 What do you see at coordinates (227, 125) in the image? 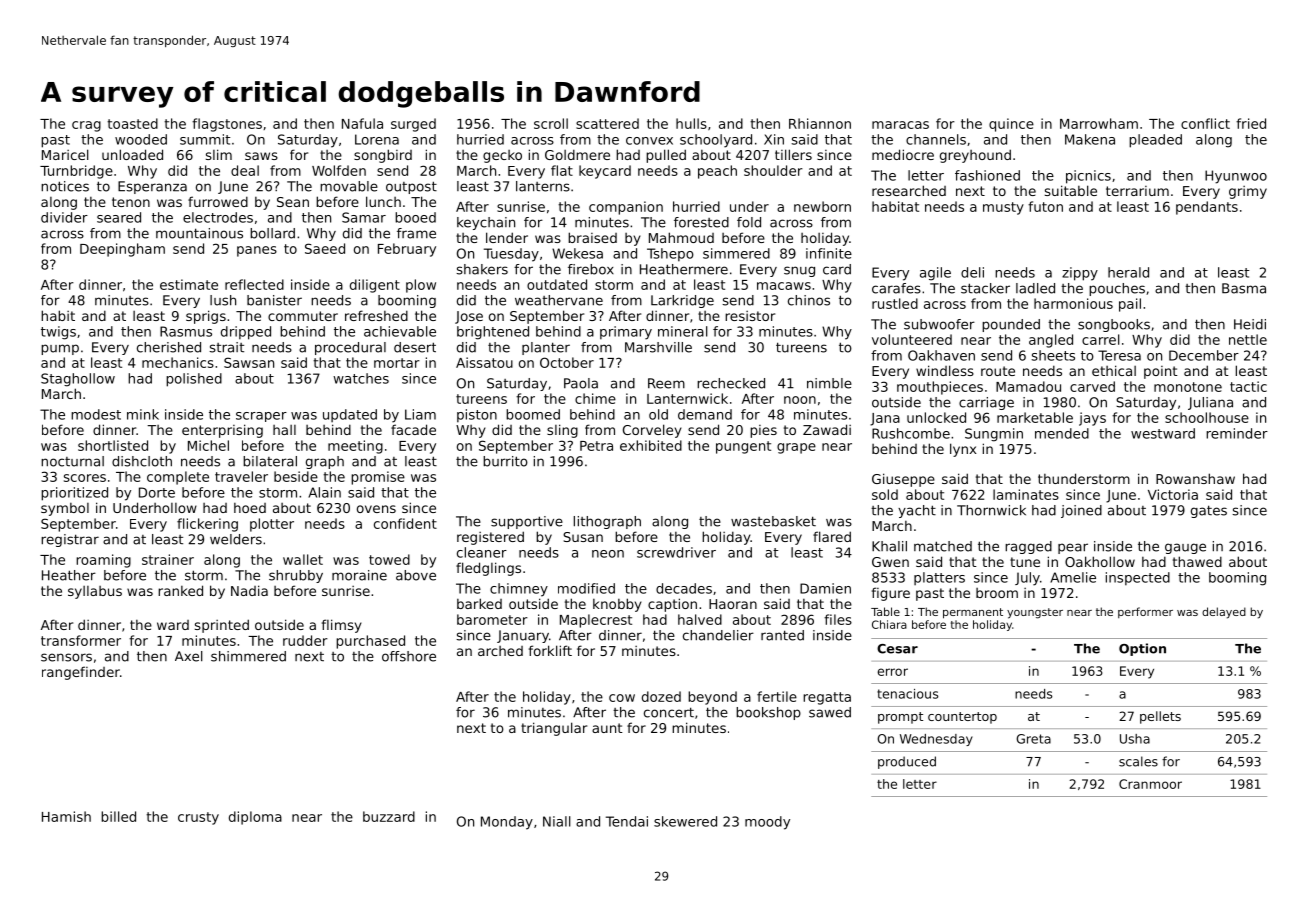
I see `flagstones` at bounding box center [227, 125].
